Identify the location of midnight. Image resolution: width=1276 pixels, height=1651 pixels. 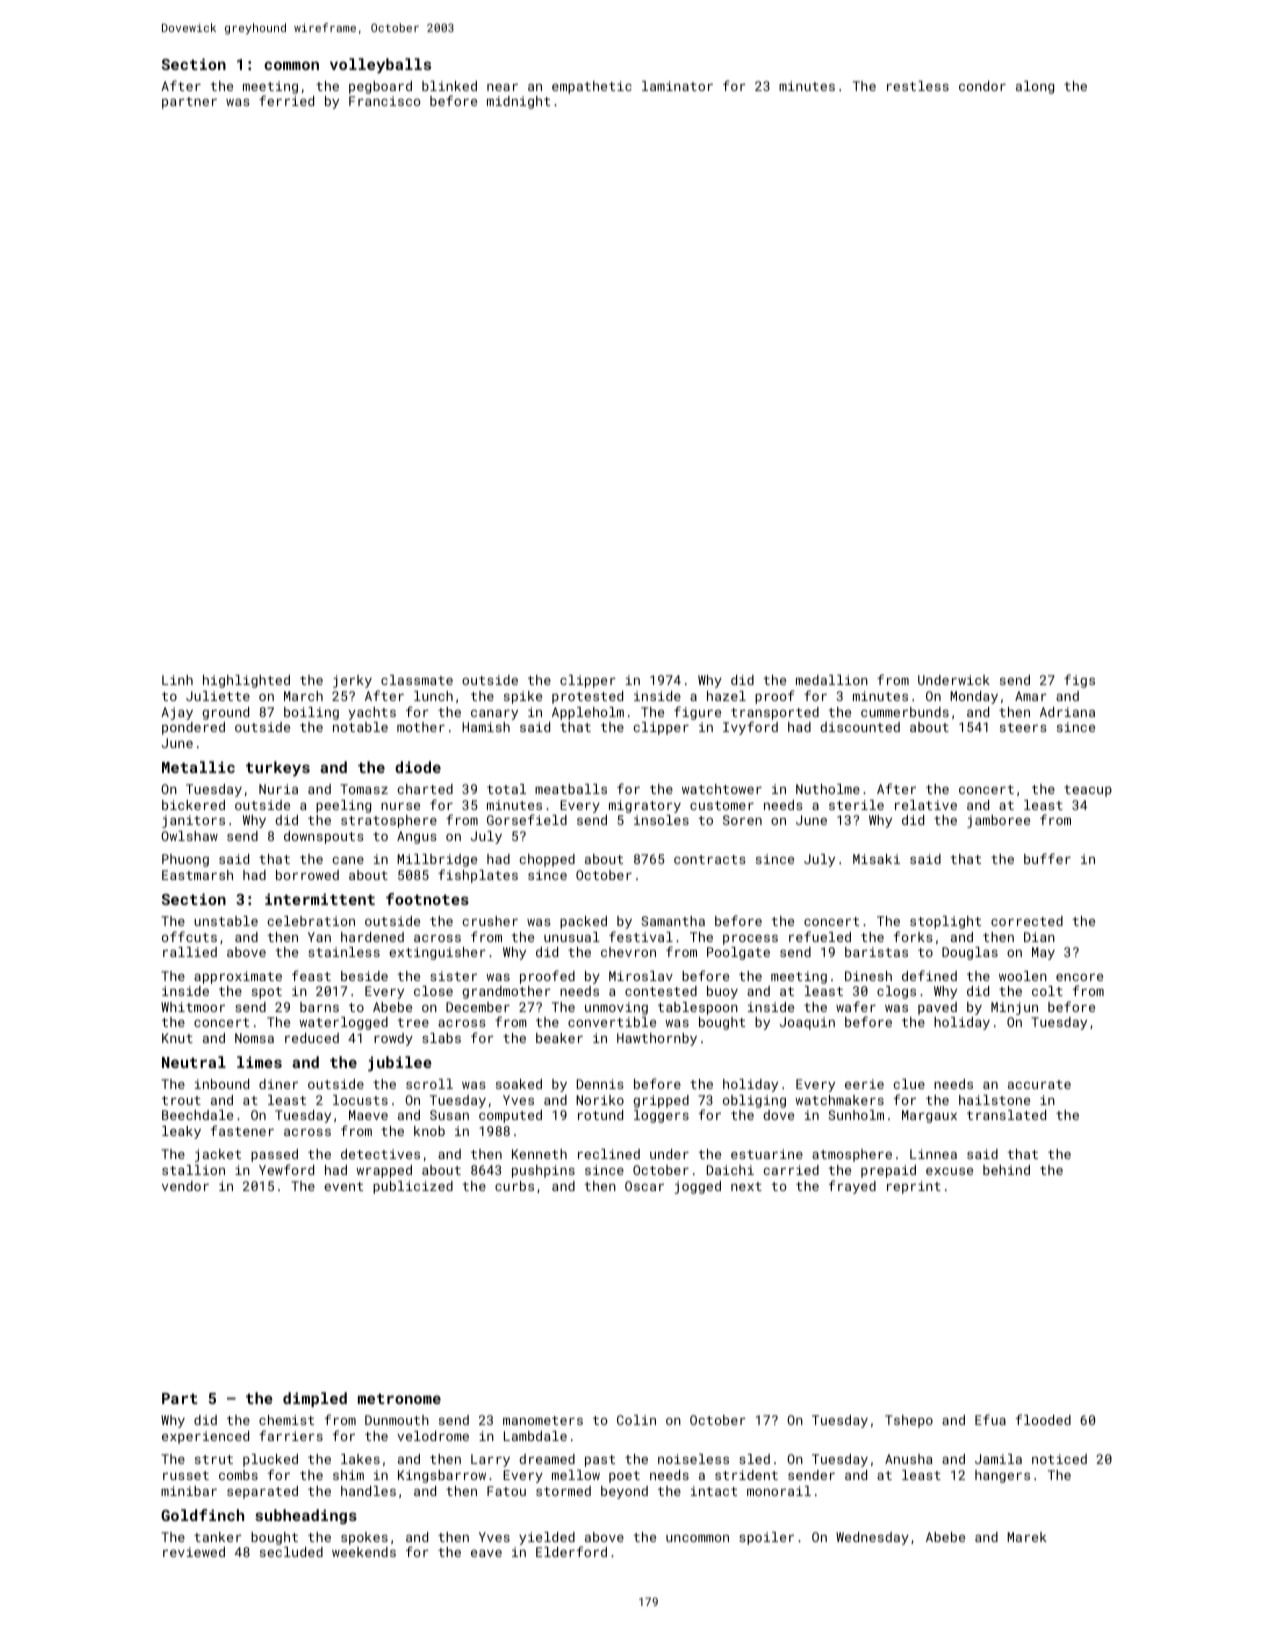
(518, 102).
